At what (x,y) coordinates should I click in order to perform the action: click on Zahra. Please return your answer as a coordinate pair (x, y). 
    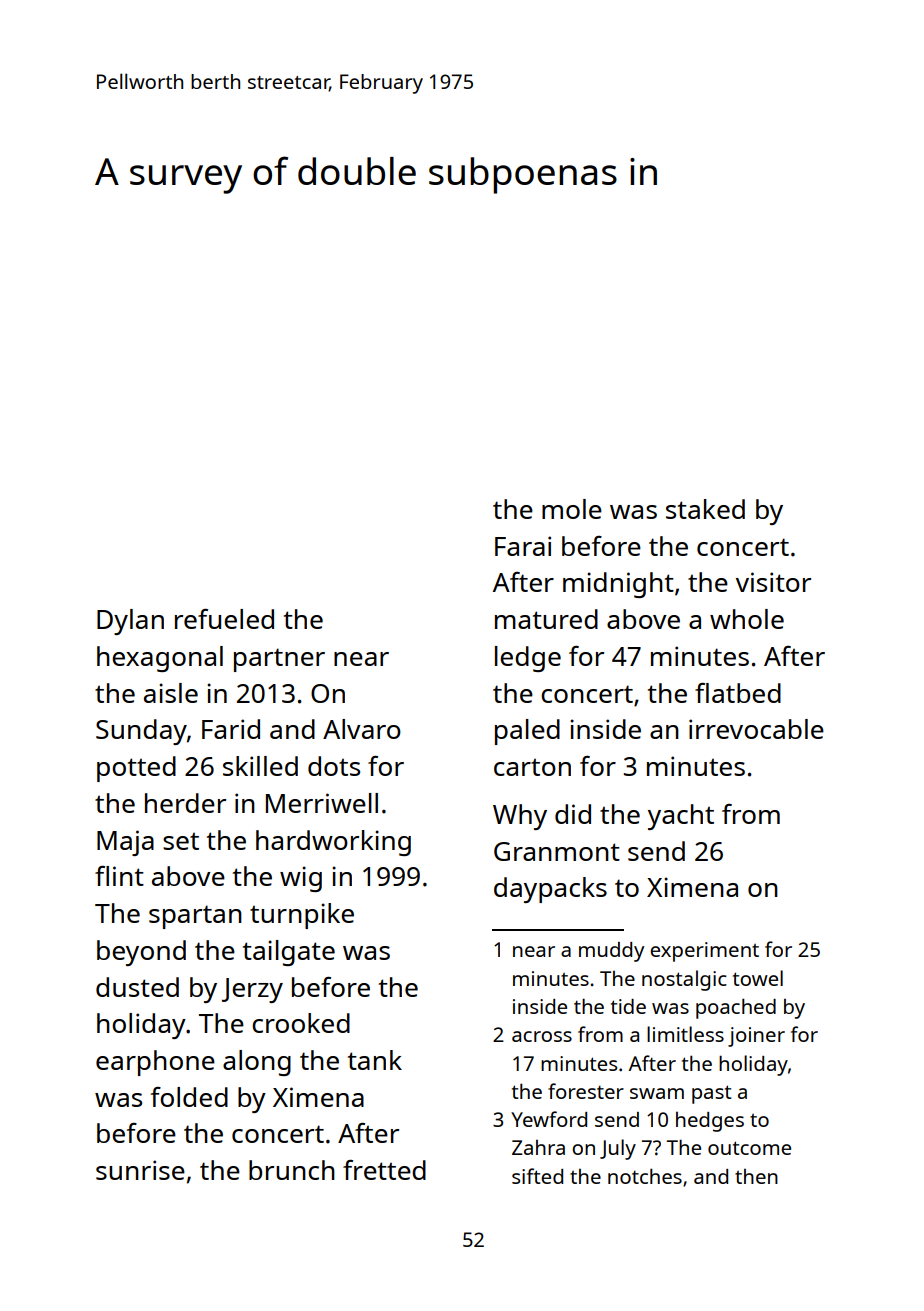
    Looking at the image, I should click on (538, 1147).
